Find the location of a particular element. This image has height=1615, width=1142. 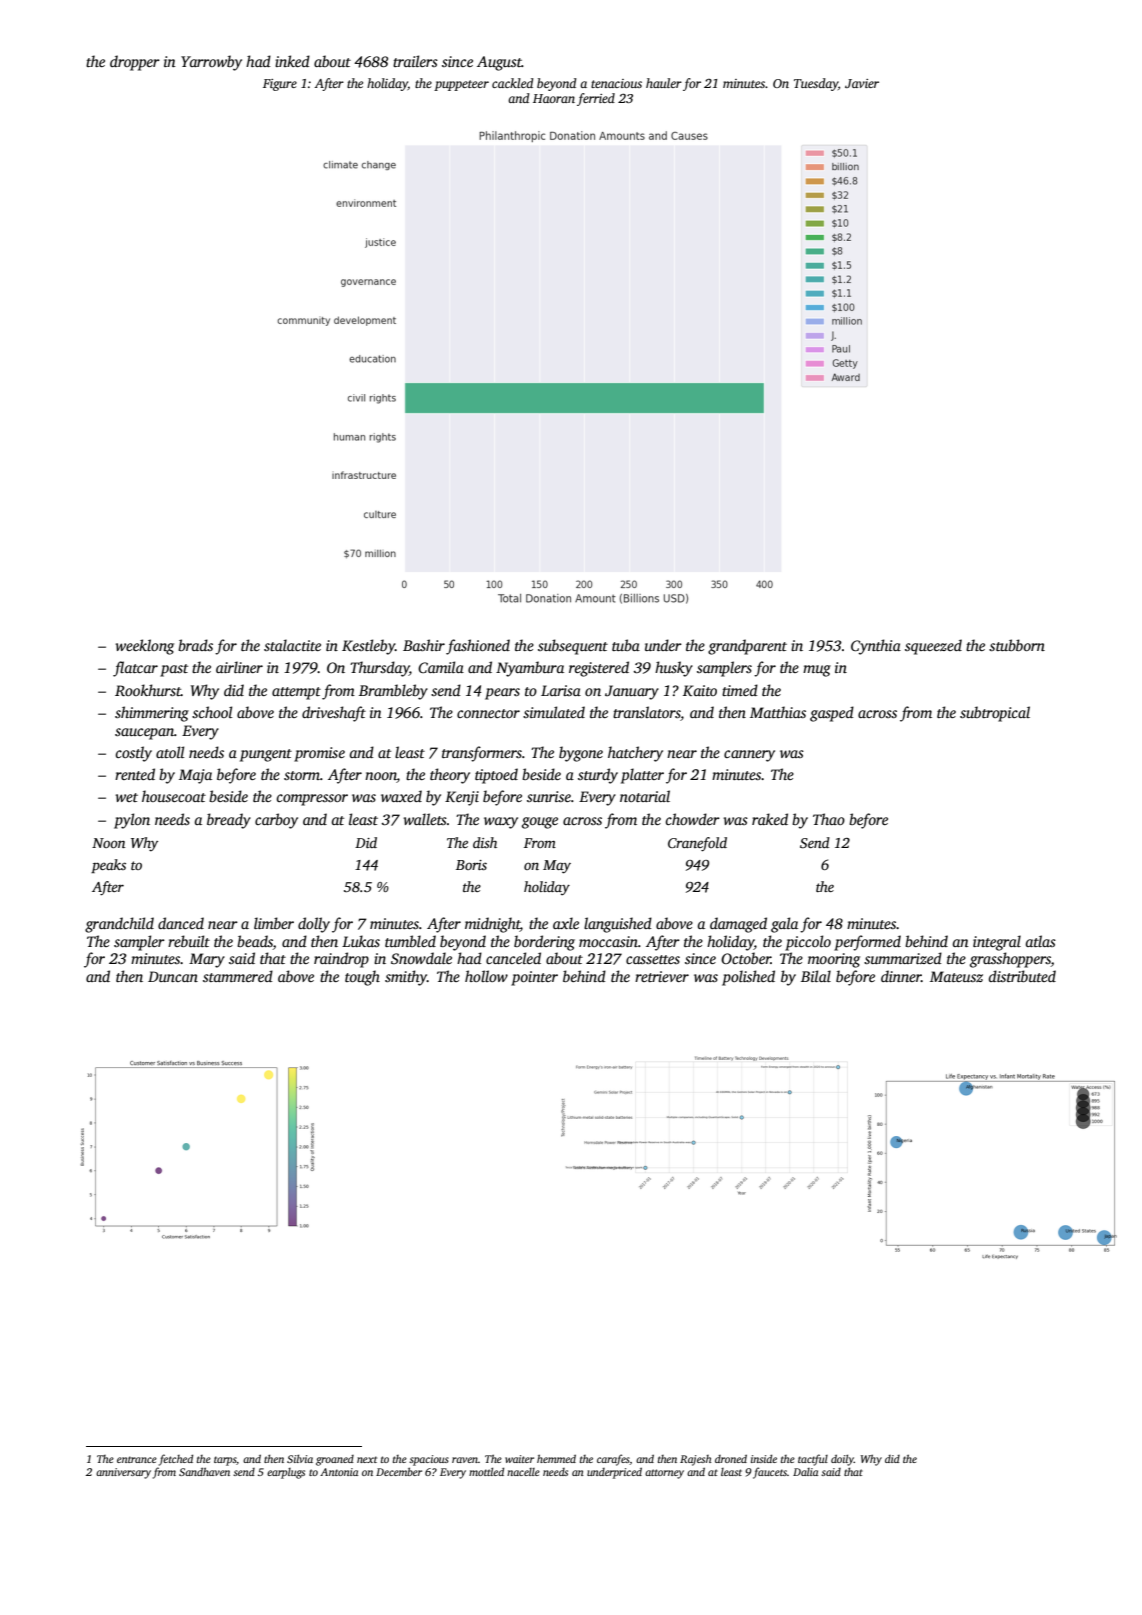

flatcar is located at coordinates (135, 669).
